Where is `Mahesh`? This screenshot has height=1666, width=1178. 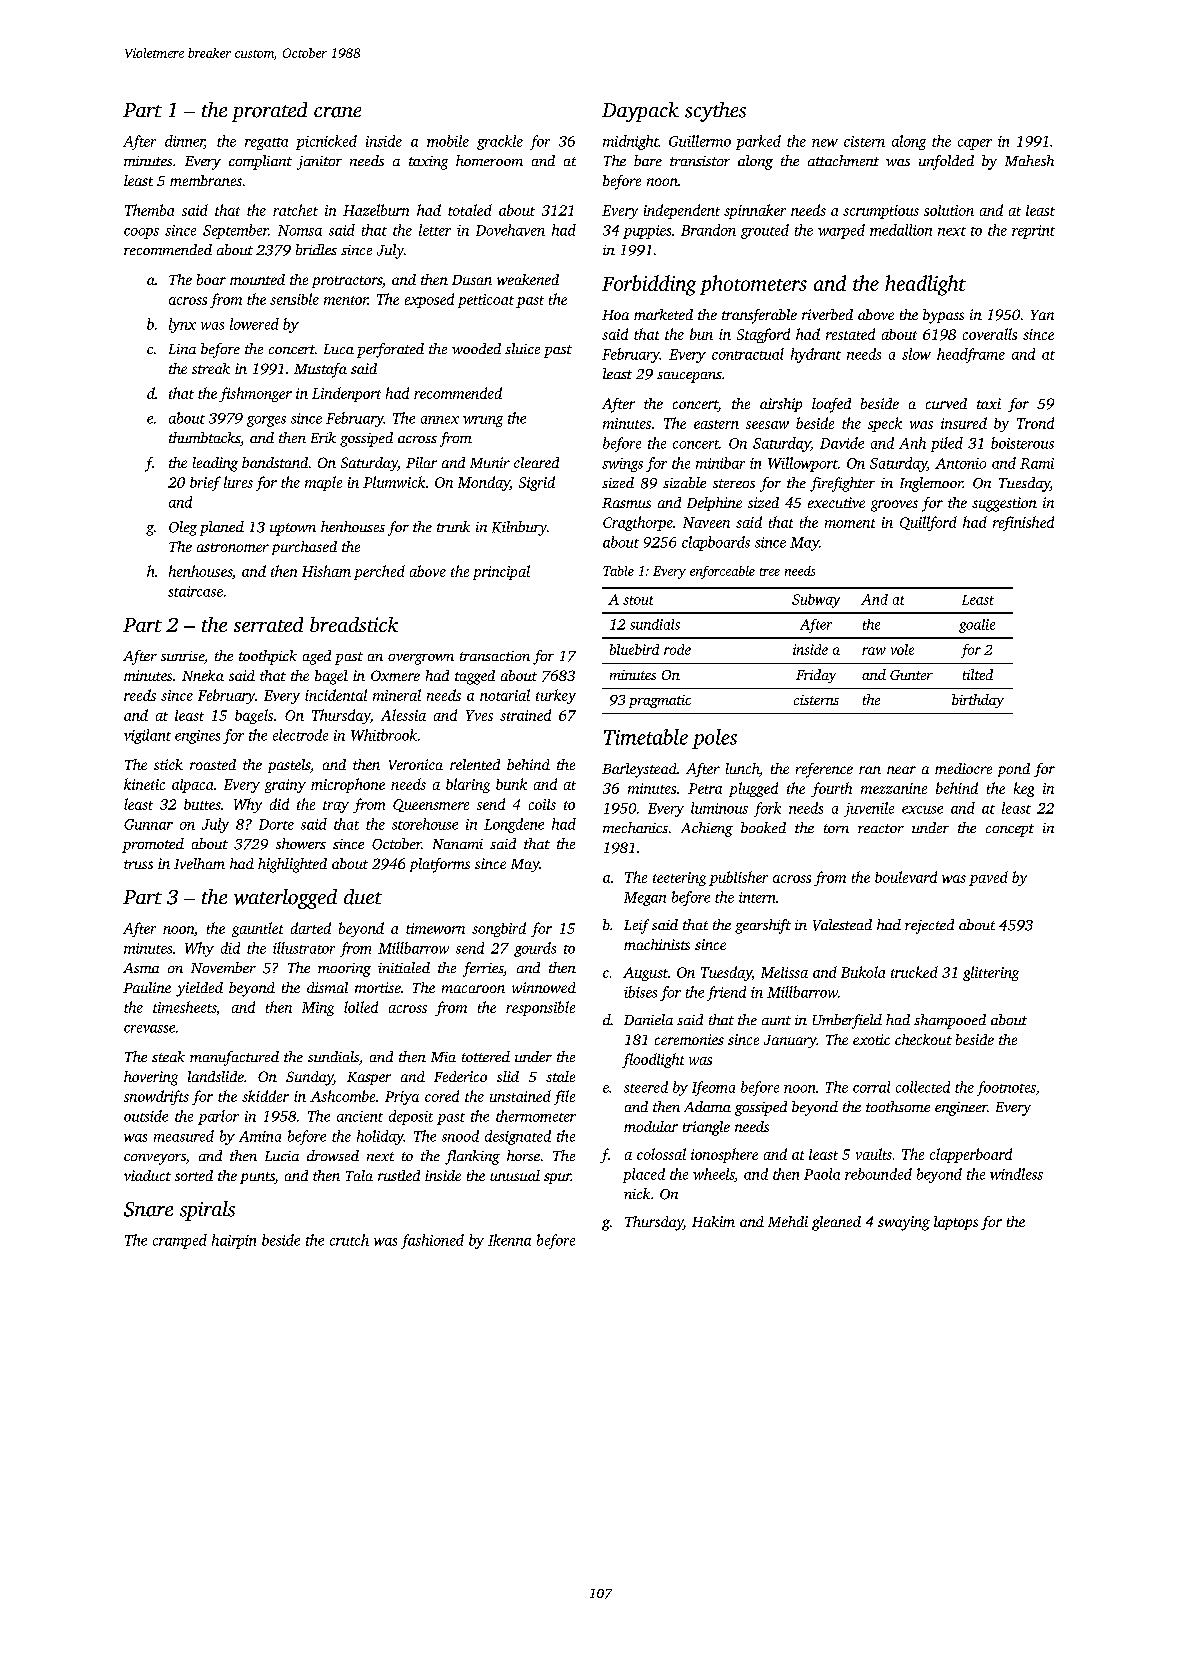 Mahesh is located at coordinates (1029, 160).
